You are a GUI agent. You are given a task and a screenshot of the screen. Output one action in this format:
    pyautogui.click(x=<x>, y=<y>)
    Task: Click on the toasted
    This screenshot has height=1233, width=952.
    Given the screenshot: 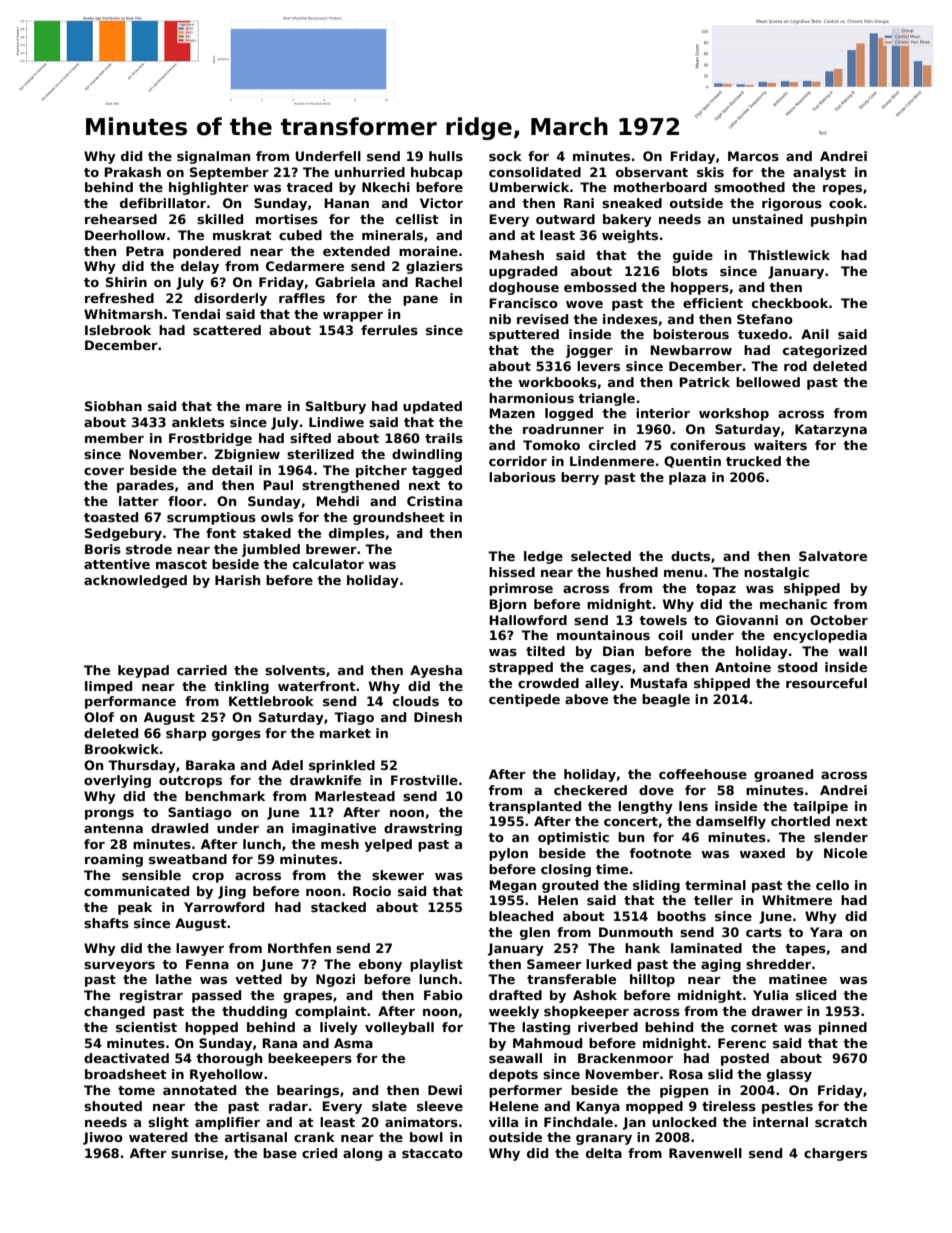 What is the action you would take?
    pyautogui.click(x=111, y=517)
